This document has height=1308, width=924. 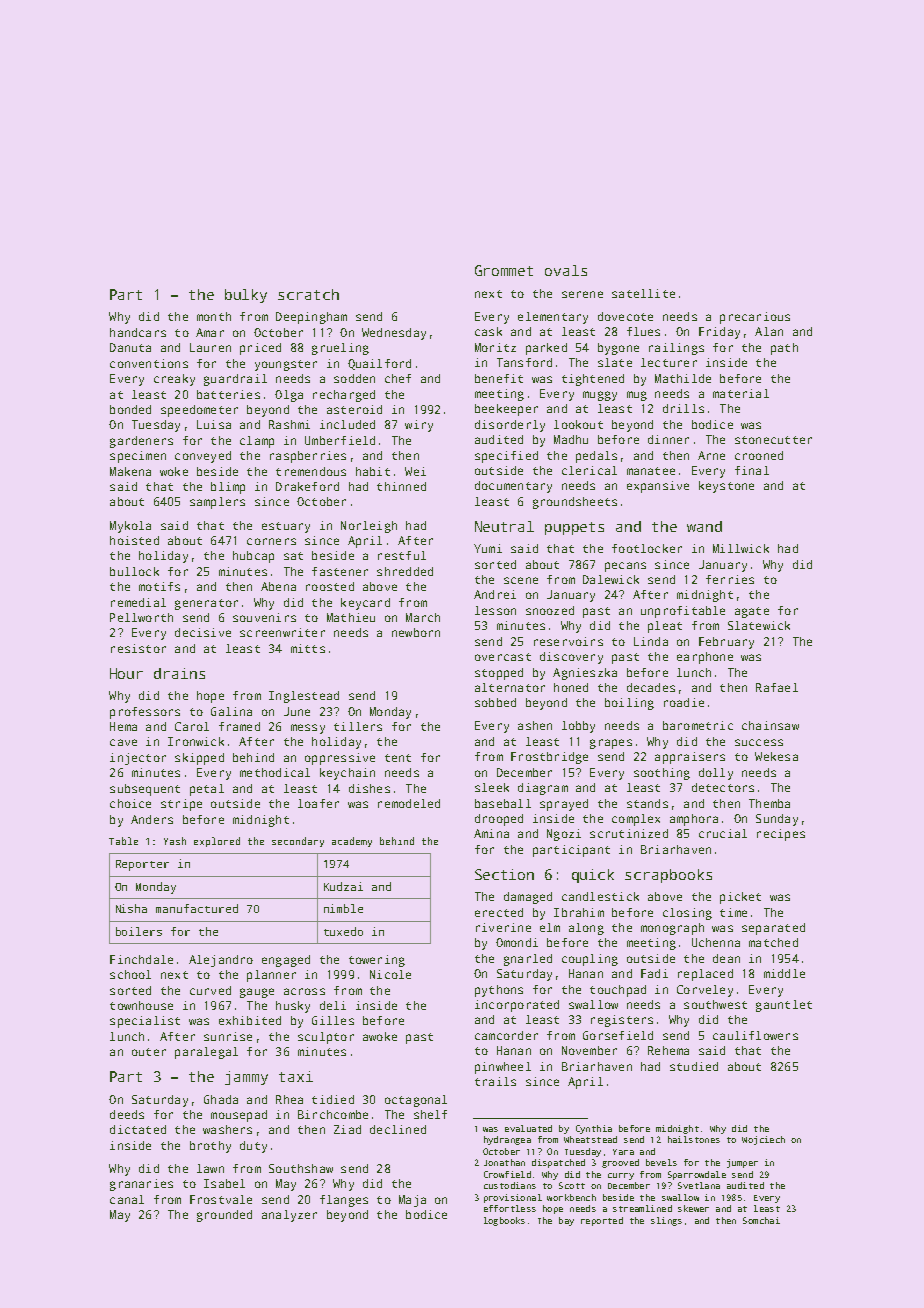 What do you see at coordinates (504, 270) in the document?
I see `Grommet` at bounding box center [504, 270].
